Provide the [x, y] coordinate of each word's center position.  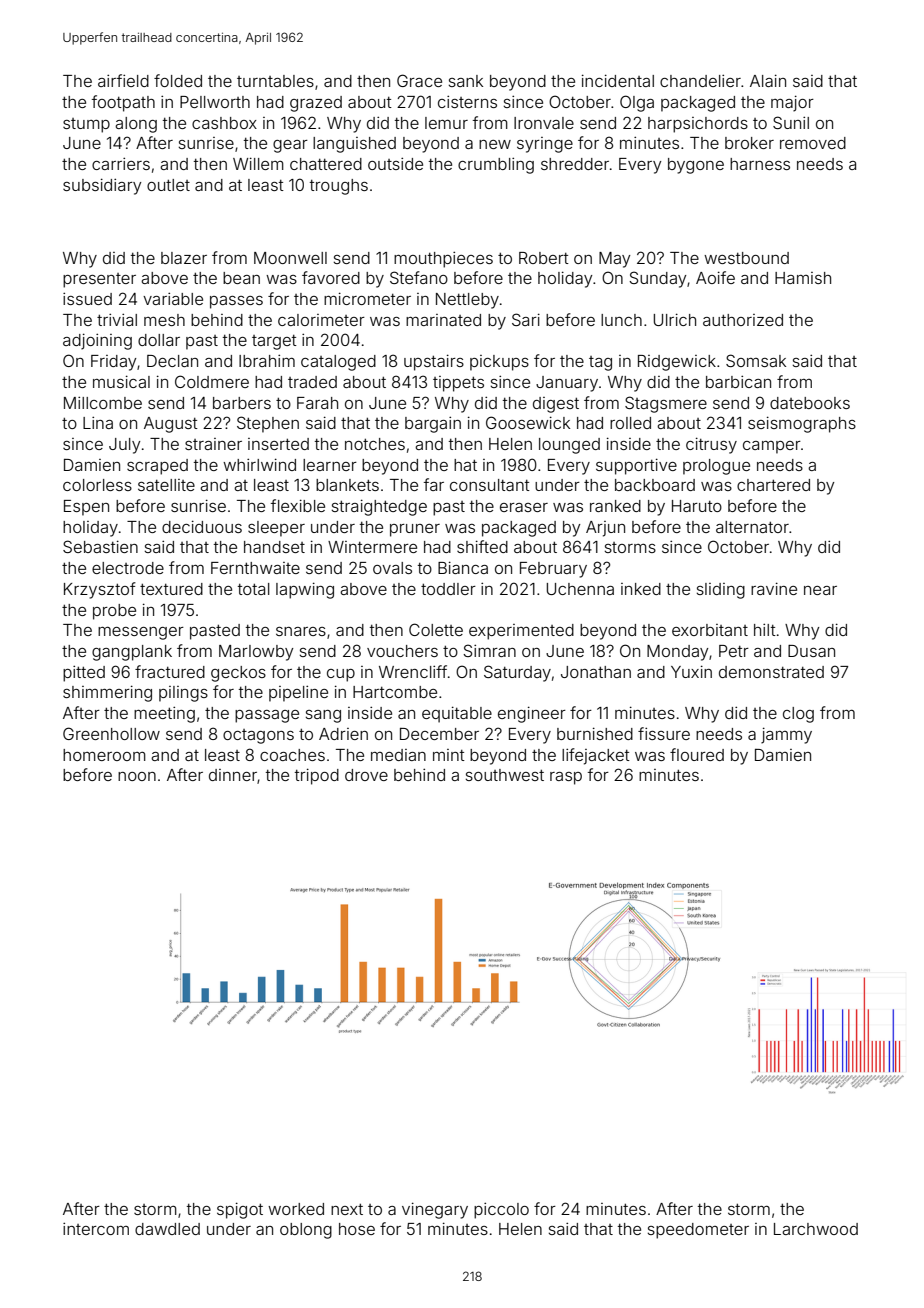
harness [760, 164]
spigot [240, 1210]
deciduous [202, 526]
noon [137, 776]
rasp [566, 778]
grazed [316, 104]
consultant [490, 485]
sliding [721, 591]
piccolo [501, 1210]
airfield [123, 80]
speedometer [698, 1231]
